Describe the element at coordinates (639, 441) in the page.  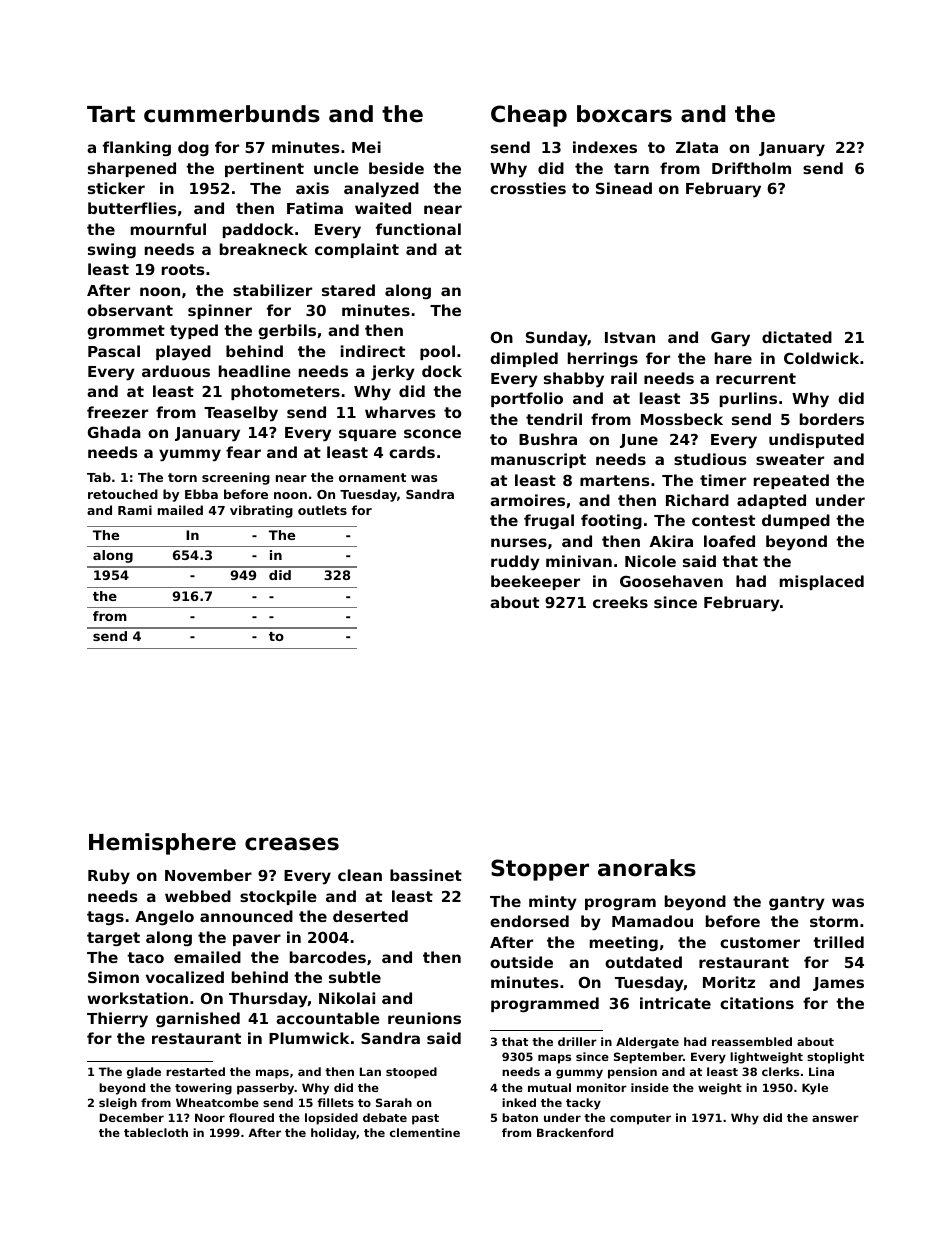
I see `June` at that location.
